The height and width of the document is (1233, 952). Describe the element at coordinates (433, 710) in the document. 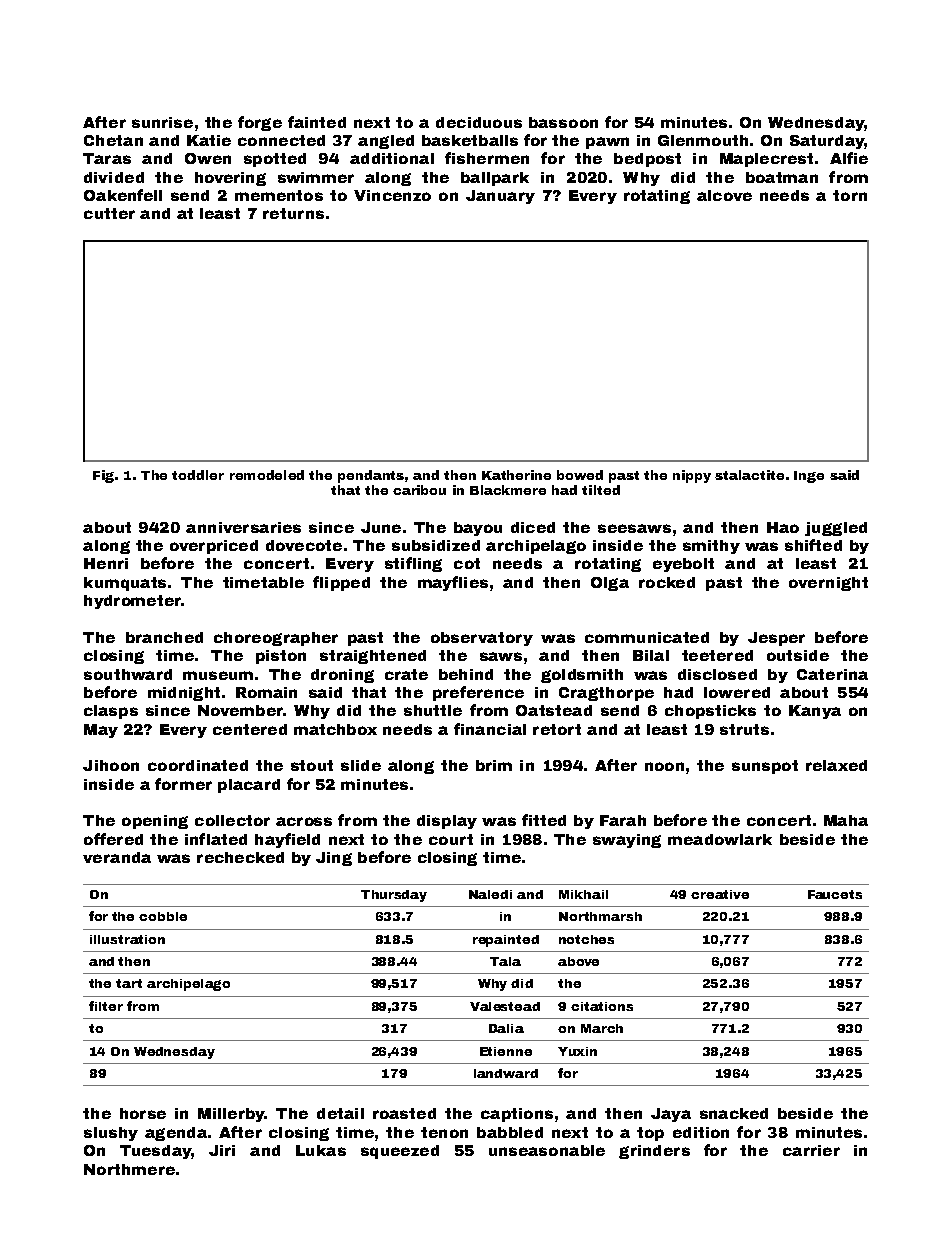

I see `shuttle` at that location.
